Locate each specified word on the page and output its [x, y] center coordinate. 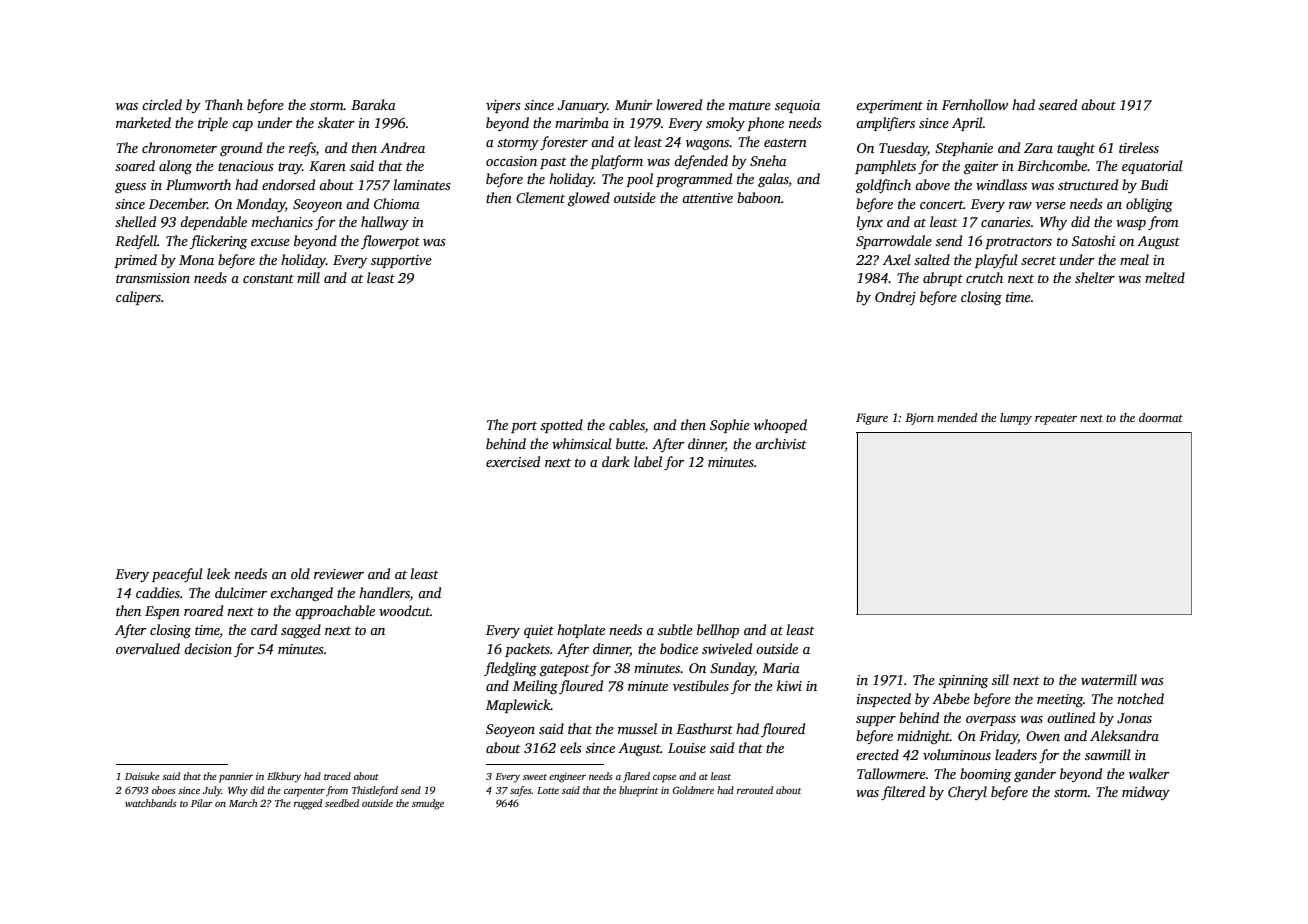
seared [1058, 104]
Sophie [730, 426]
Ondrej [895, 298]
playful [996, 261]
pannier [236, 777]
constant [268, 278]
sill [1000, 679]
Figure [872, 419]
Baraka [373, 104]
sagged [301, 631]
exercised [513, 461]
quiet [539, 631]
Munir [633, 105]
